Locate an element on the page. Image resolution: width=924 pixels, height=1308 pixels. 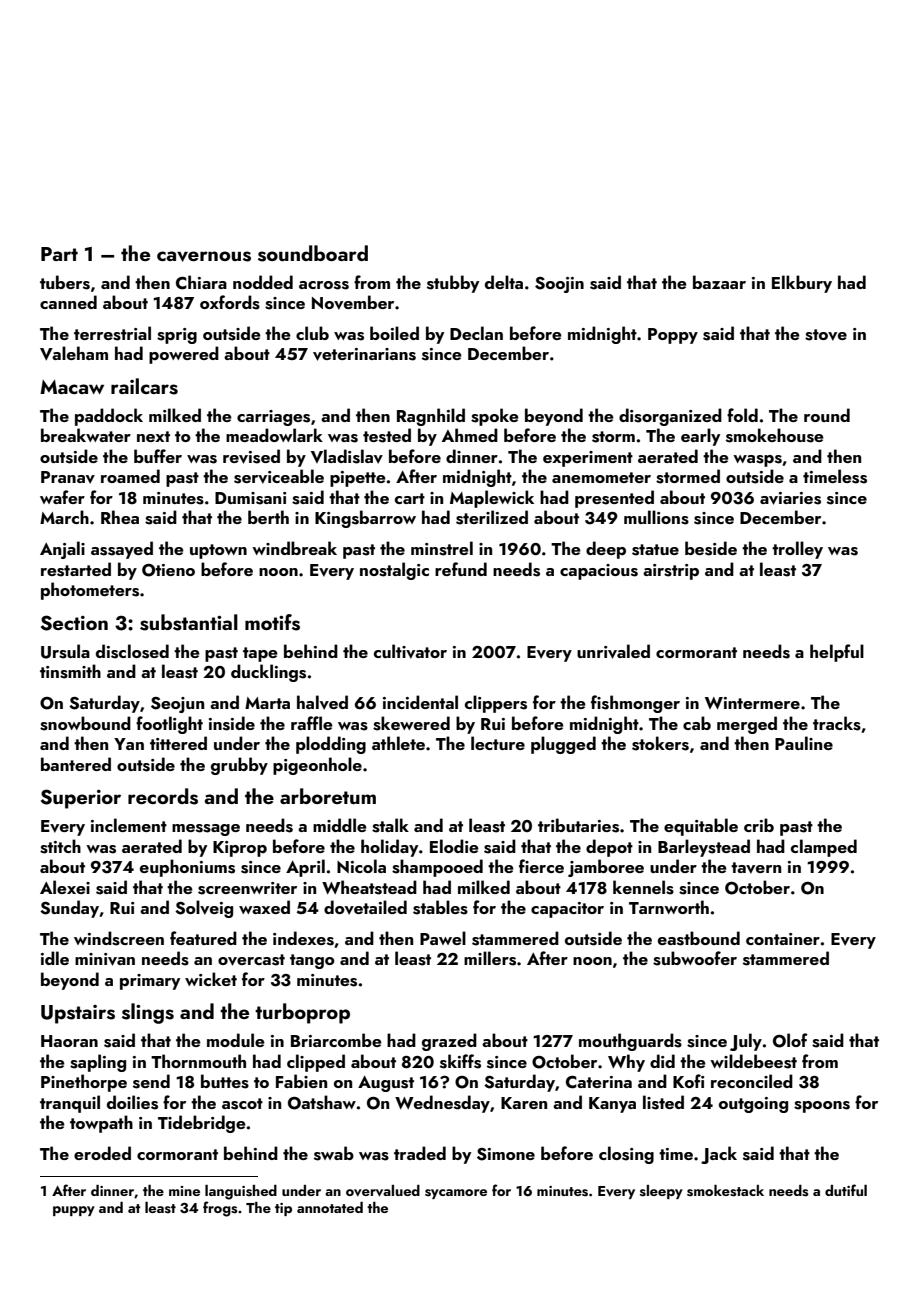
container is located at coordinates (783, 939).
